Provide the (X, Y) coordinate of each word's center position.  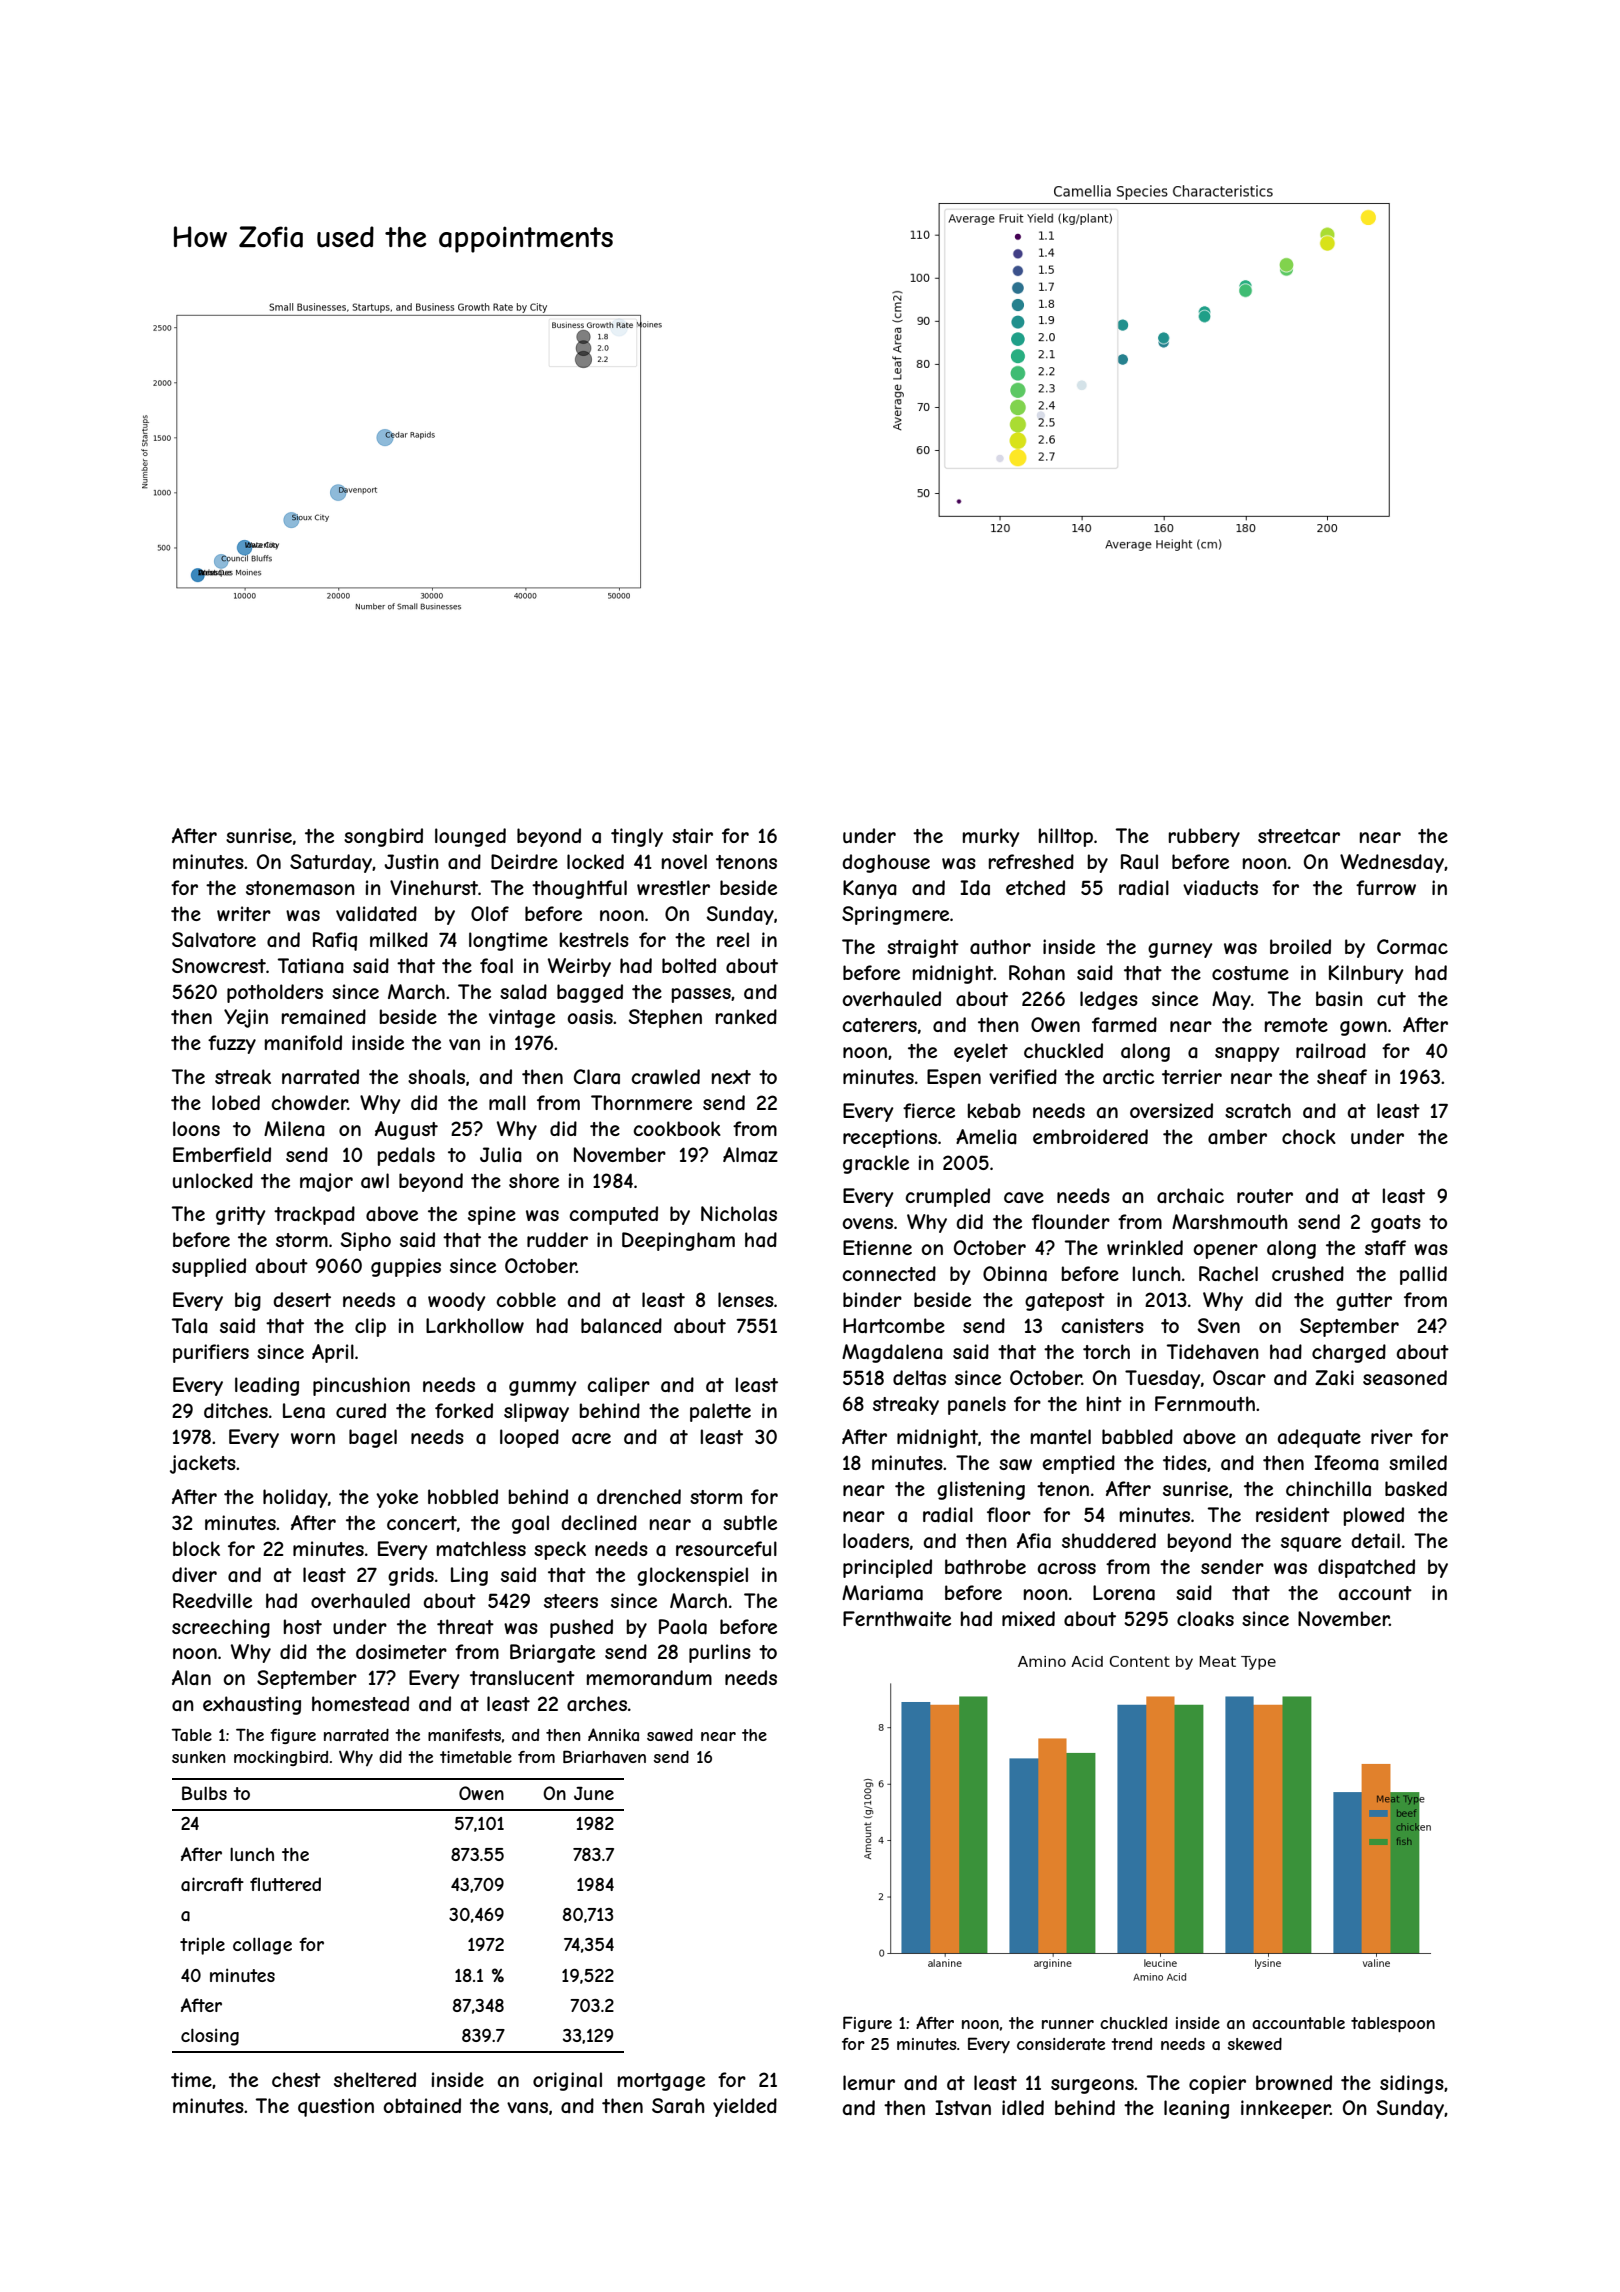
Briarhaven (604, 1756)
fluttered (285, 1884)
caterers (879, 1025)
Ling (469, 1576)
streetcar (1299, 836)
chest (296, 2079)
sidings (1412, 2084)
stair (692, 836)
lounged (470, 837)
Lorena (1124, 1593)
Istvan (963, 2108)
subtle (750, 1522)
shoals (436, 1077)
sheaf (1342, 1077)
